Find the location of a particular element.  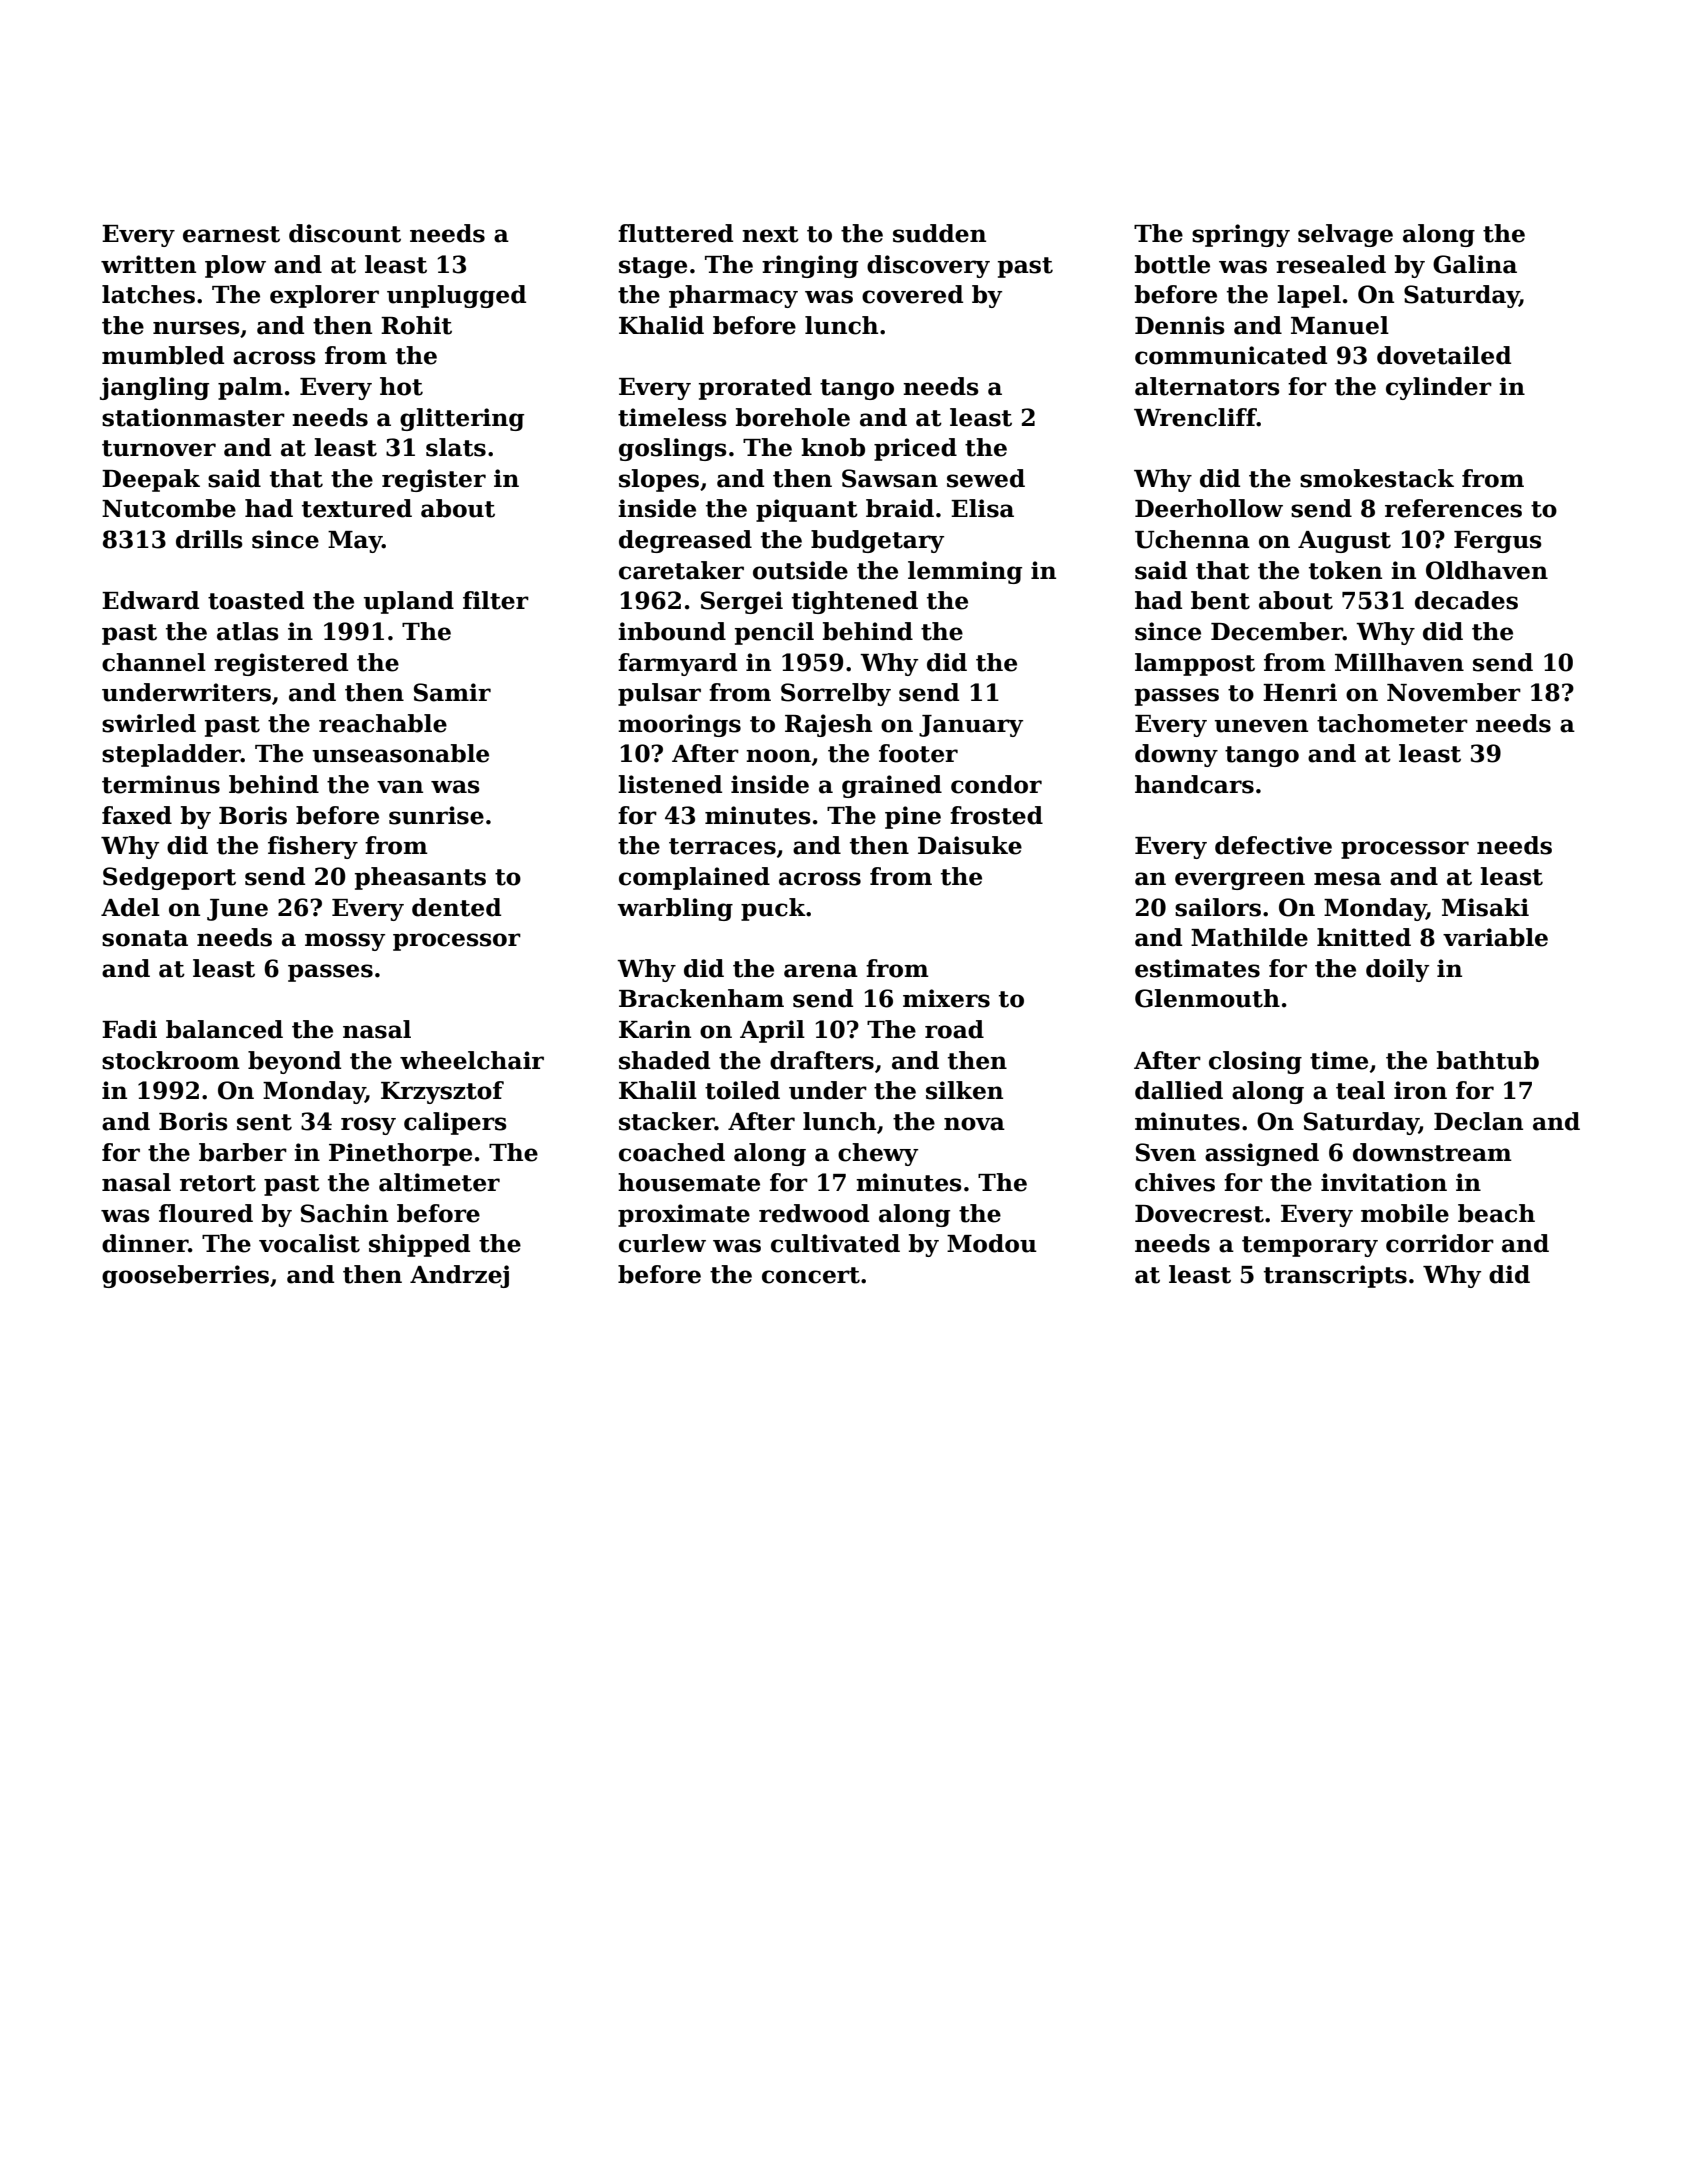

budgetary is located at coordinates (877, 541).
